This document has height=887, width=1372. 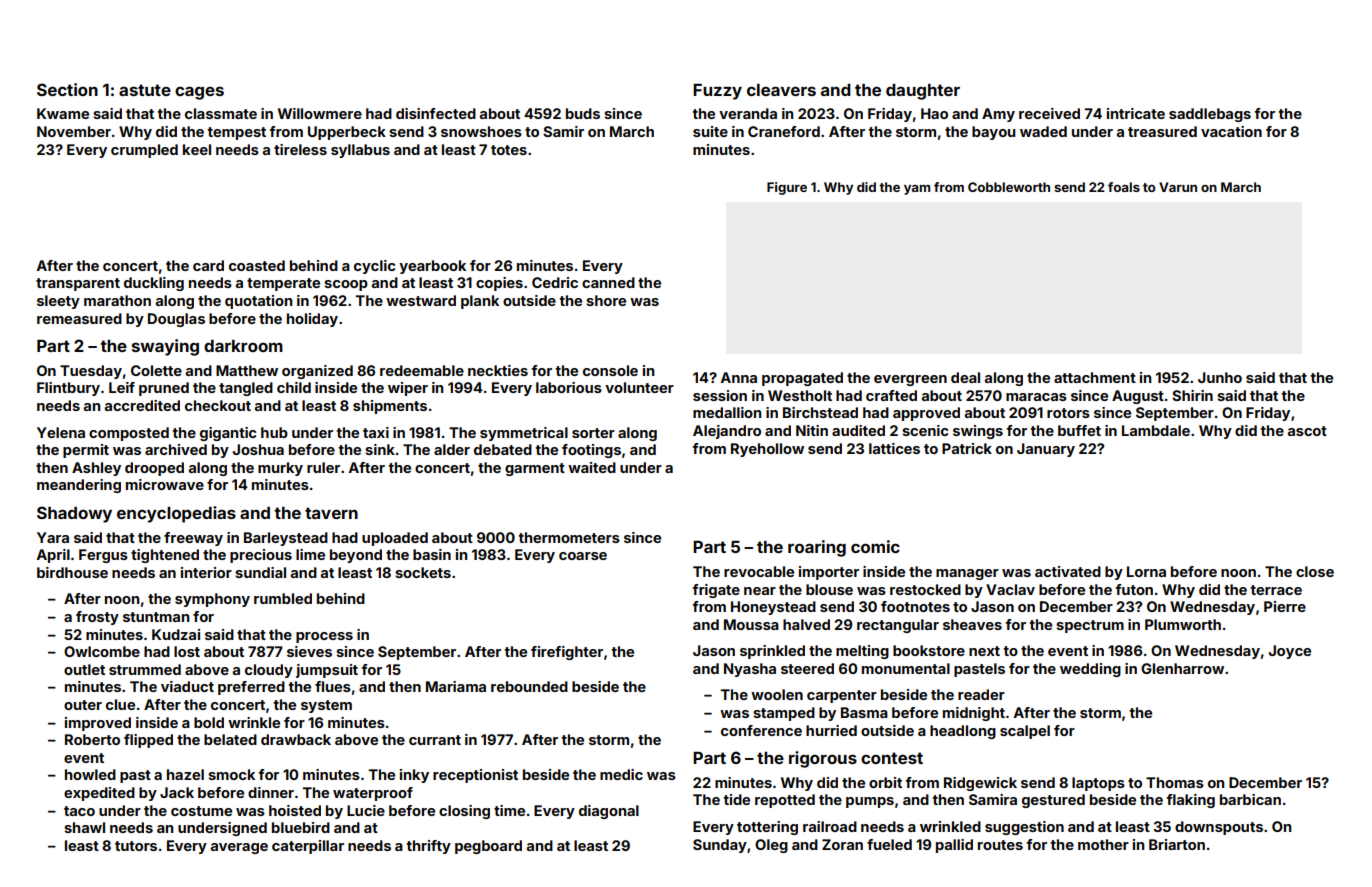 What do you see at coordinates (480, 302) in the document?
I see `plank` at bounding box center [480, 302].
